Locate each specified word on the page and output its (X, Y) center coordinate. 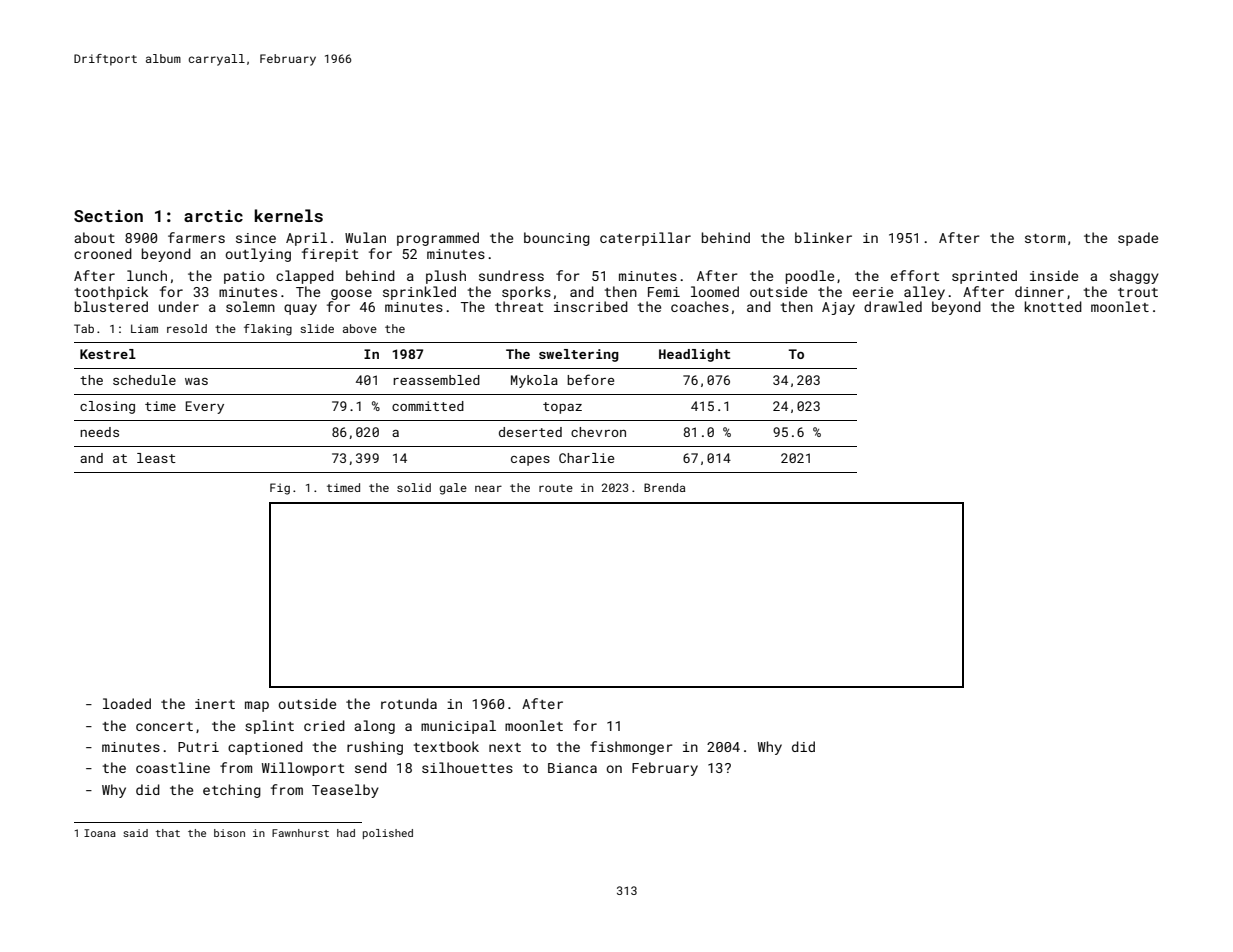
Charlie (586, 458)
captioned (265, 748)
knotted (1053, 306)
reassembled (436, 380)
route (556, 488)
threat (519, 306)
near (488, 488)
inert (215, 704)
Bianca (572, 768)
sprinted (984, 277)
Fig (280, 489)
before (590, 379)
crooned (103, 253)
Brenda (664, 487)
